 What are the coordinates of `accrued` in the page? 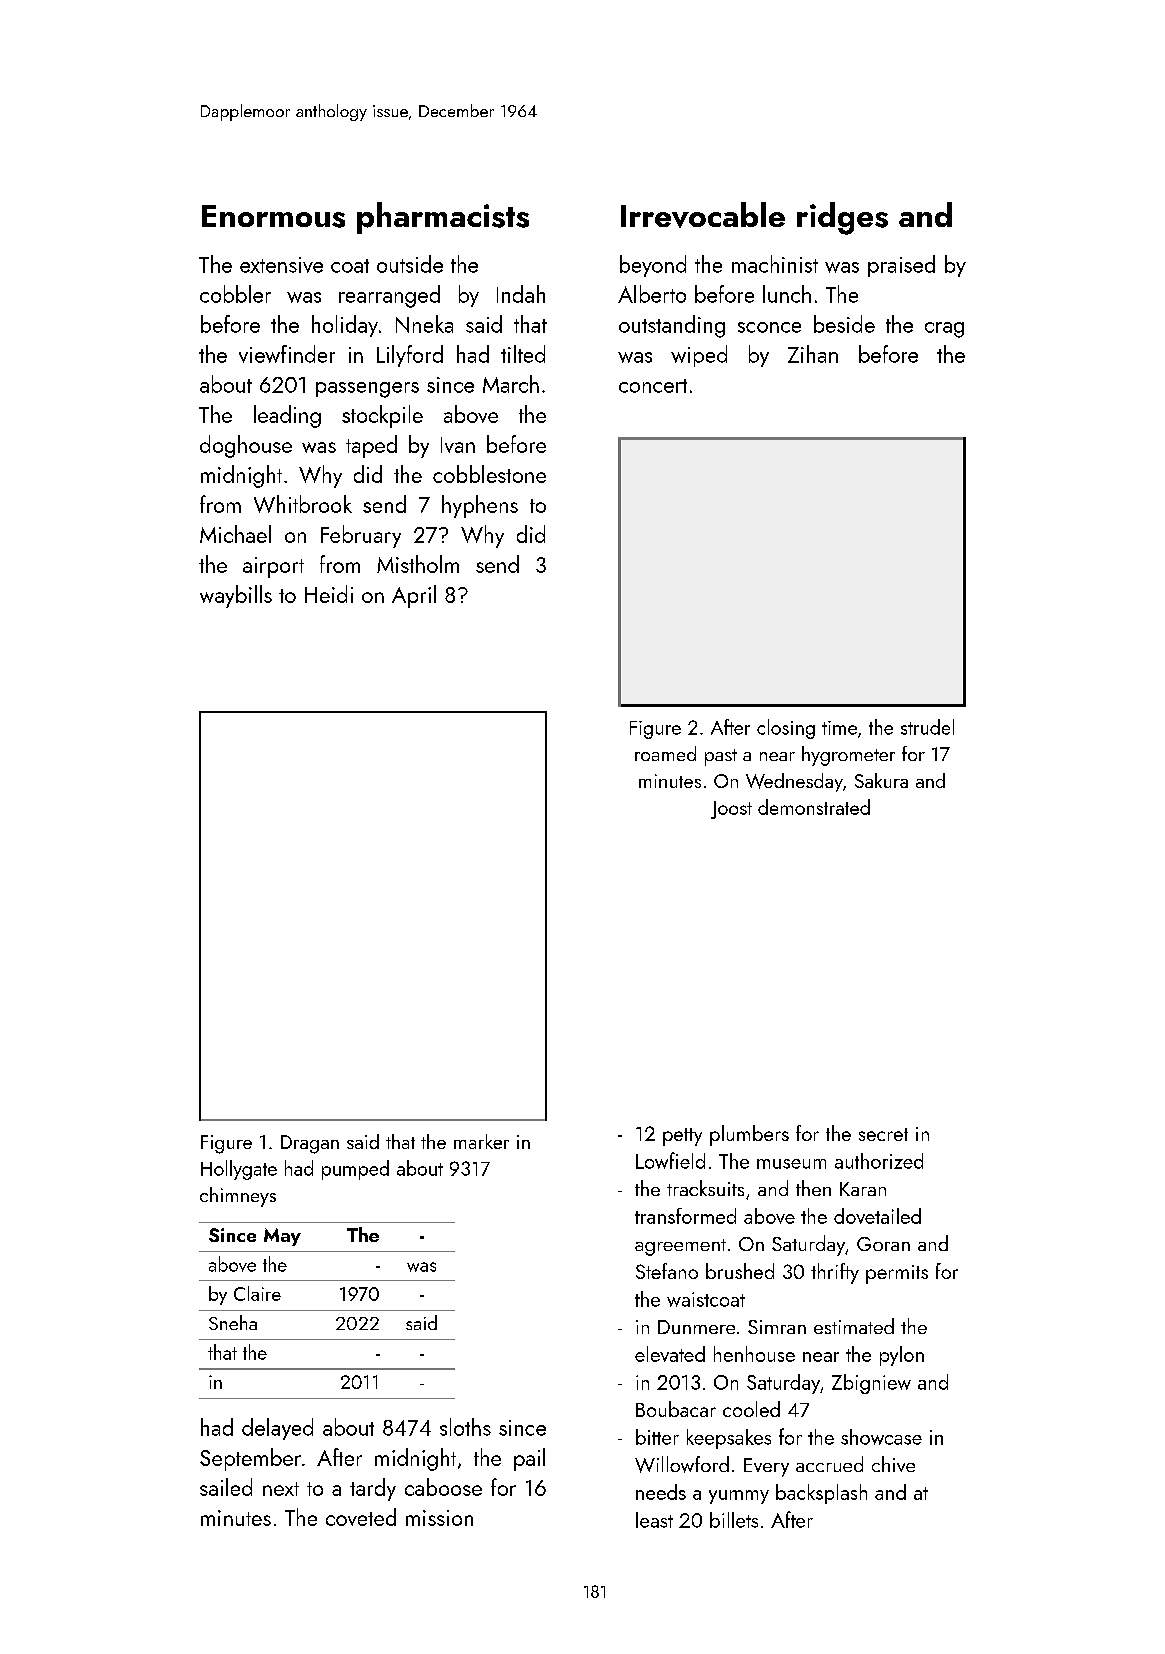 It's located at (829, 1464).
